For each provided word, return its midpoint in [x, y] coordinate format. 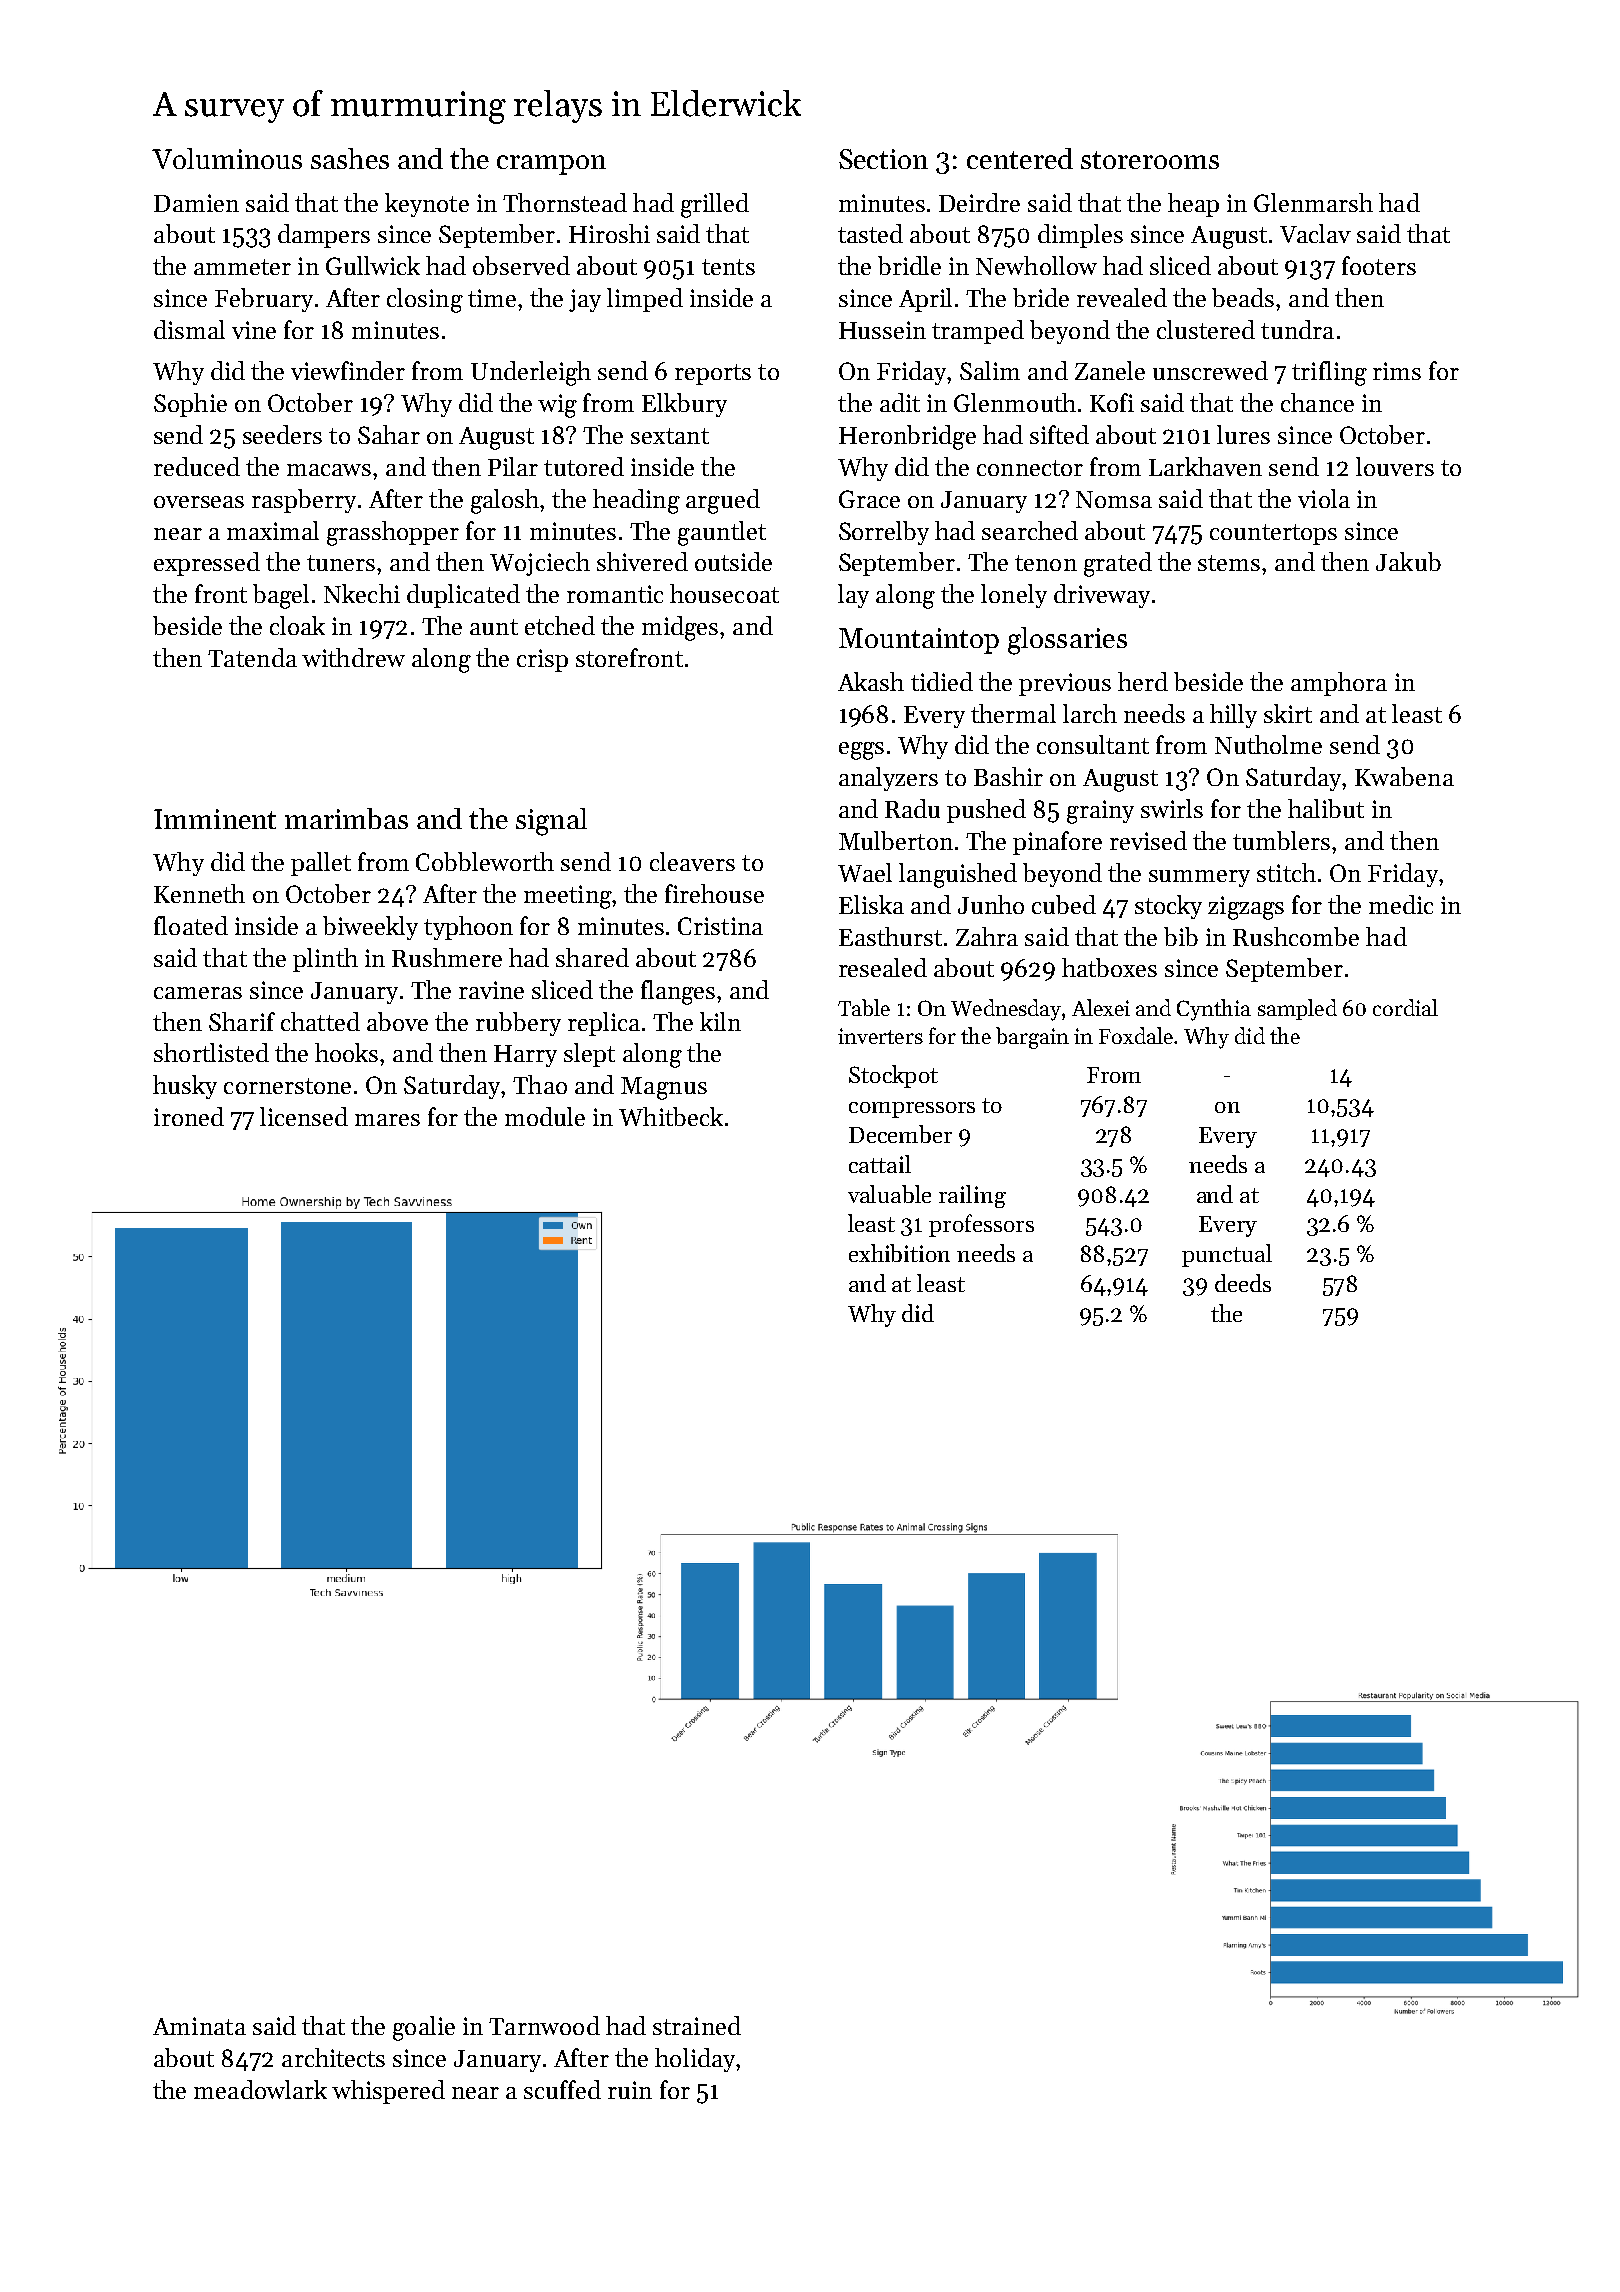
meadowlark [260, 2089]
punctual [1227, 1255]
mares [387, 1120]
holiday [695, 2060]
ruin [630, 2090]
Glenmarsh [1313, 202]
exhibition [899, 1253]
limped [645, 300]
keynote [427, 205]
